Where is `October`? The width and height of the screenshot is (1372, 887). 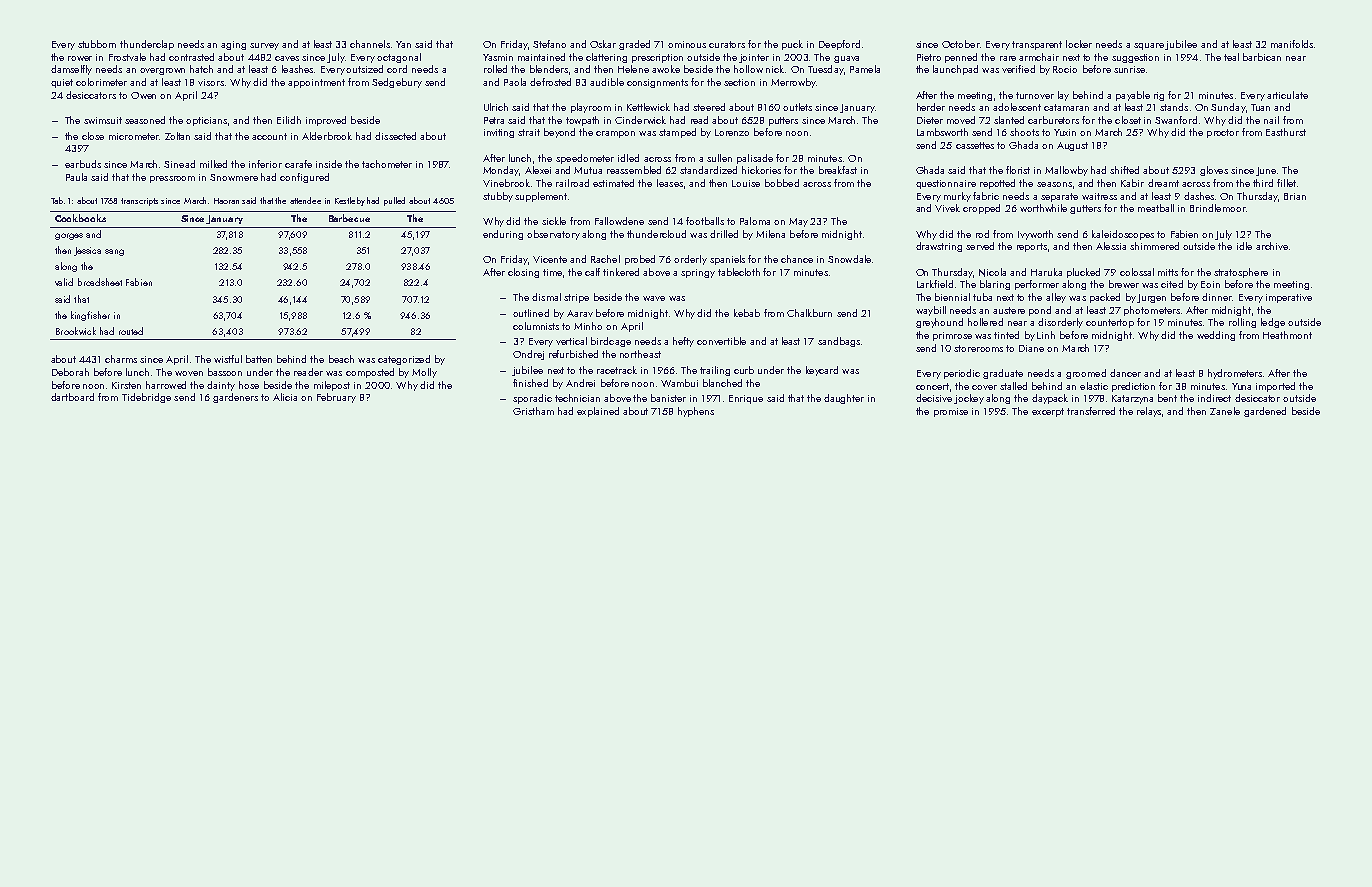
October is located at coordinates (960, 44).
